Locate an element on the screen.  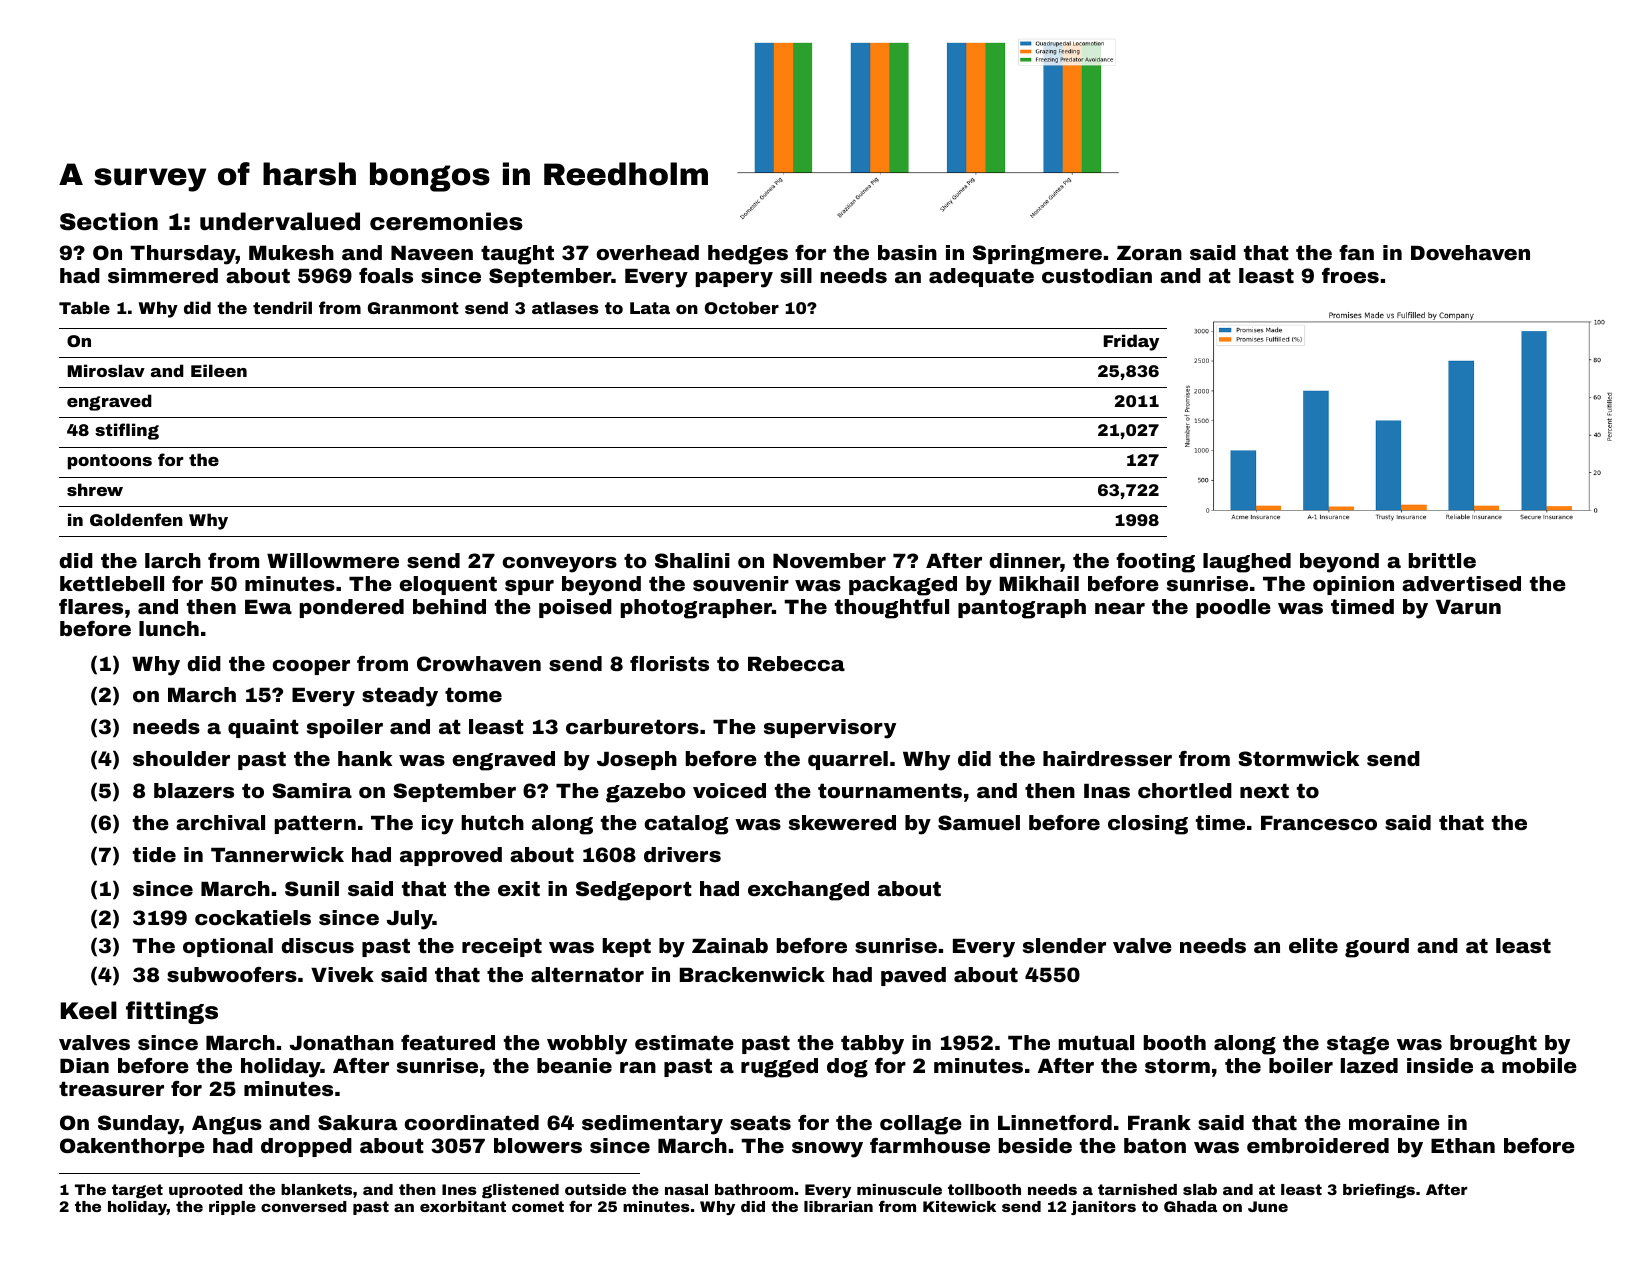
Keel is located at coordinates (89, 1010).
